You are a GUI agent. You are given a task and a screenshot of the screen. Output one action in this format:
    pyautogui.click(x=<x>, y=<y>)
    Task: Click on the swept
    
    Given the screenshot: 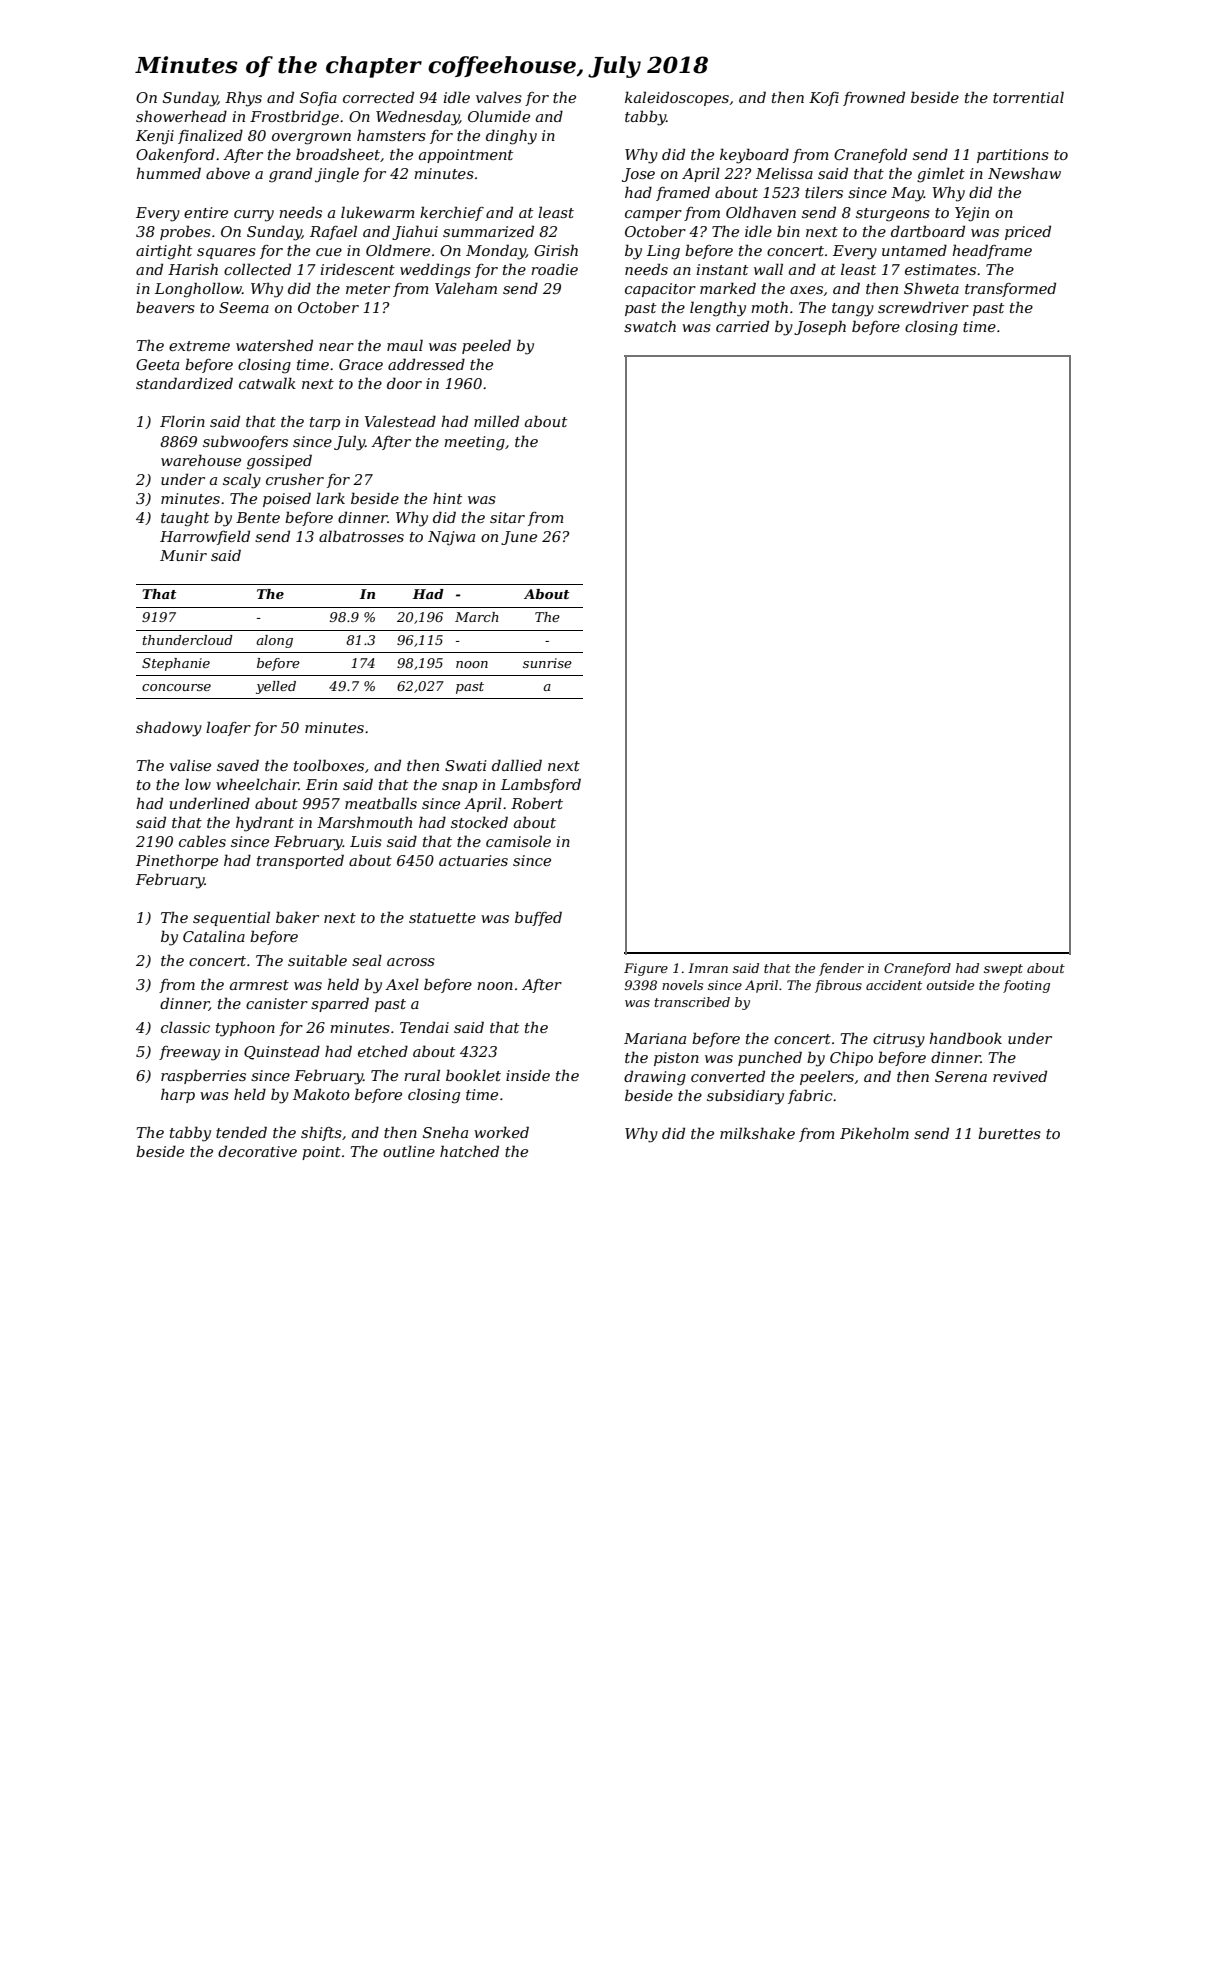 What is the action you would take?
    pyautogui.click(x=1003, y=970)
